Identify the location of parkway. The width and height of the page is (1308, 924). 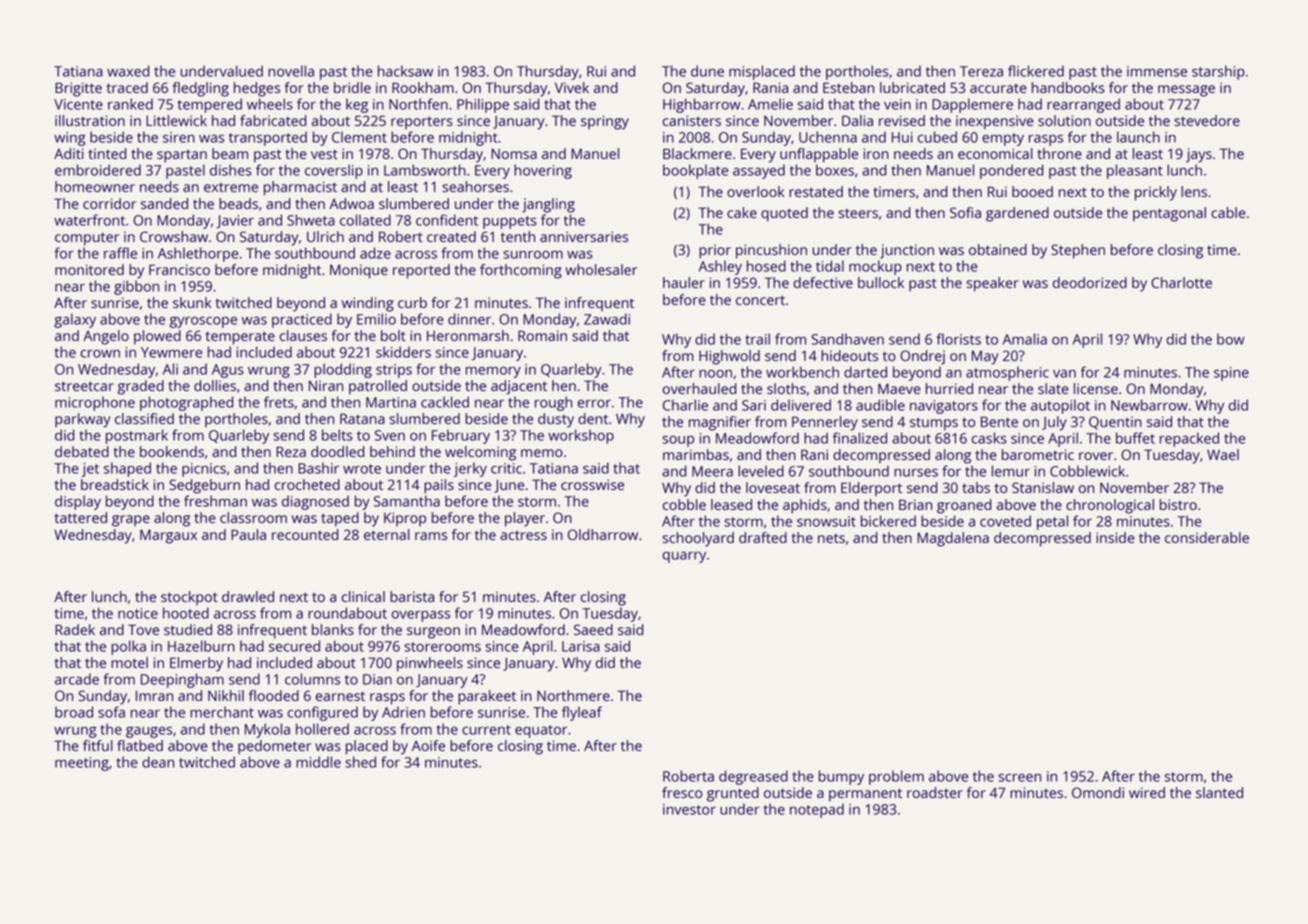
(82, 420).
